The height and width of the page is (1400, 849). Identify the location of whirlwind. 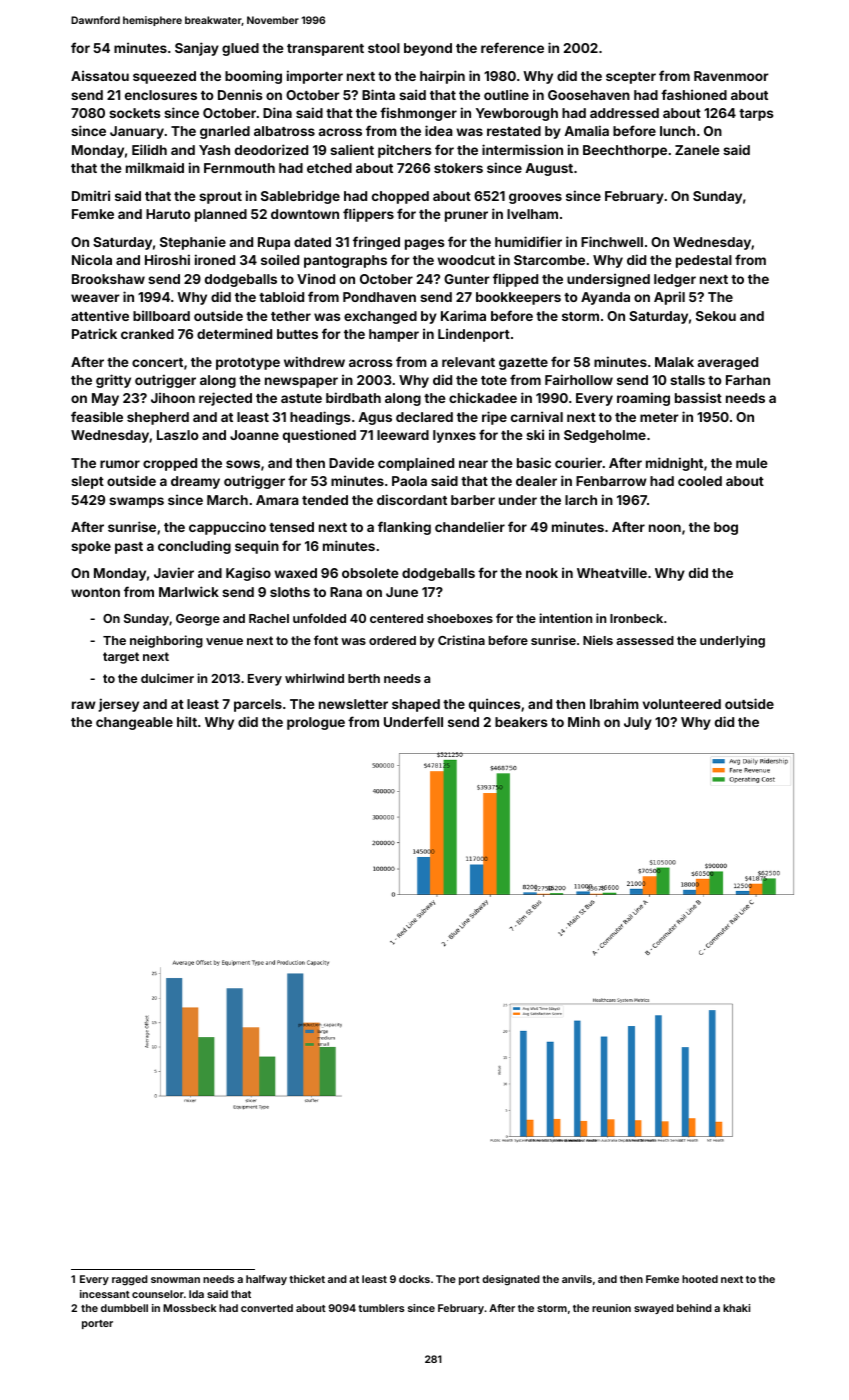
(314, 678).
